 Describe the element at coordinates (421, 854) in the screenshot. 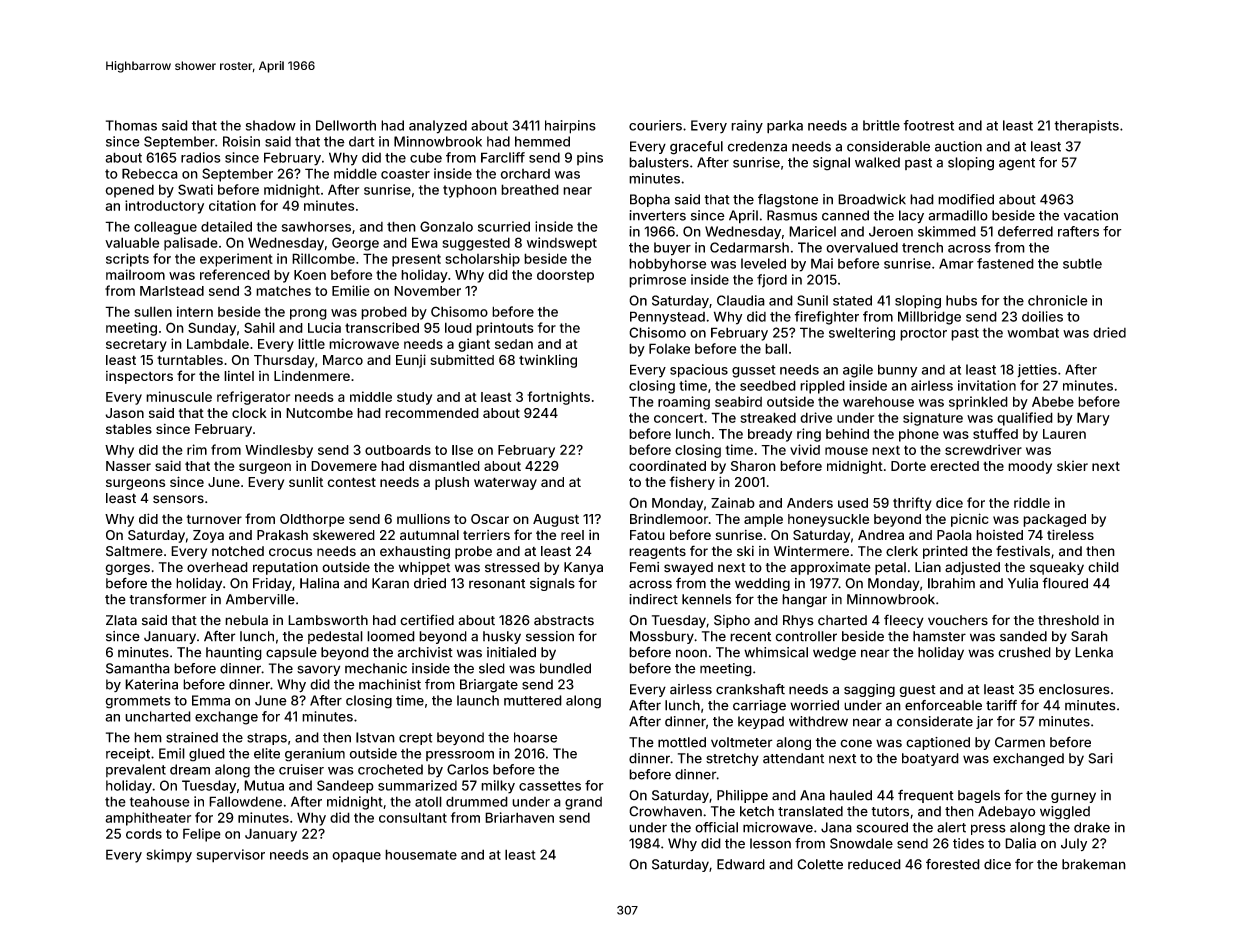

I see `housemate` at that location.
